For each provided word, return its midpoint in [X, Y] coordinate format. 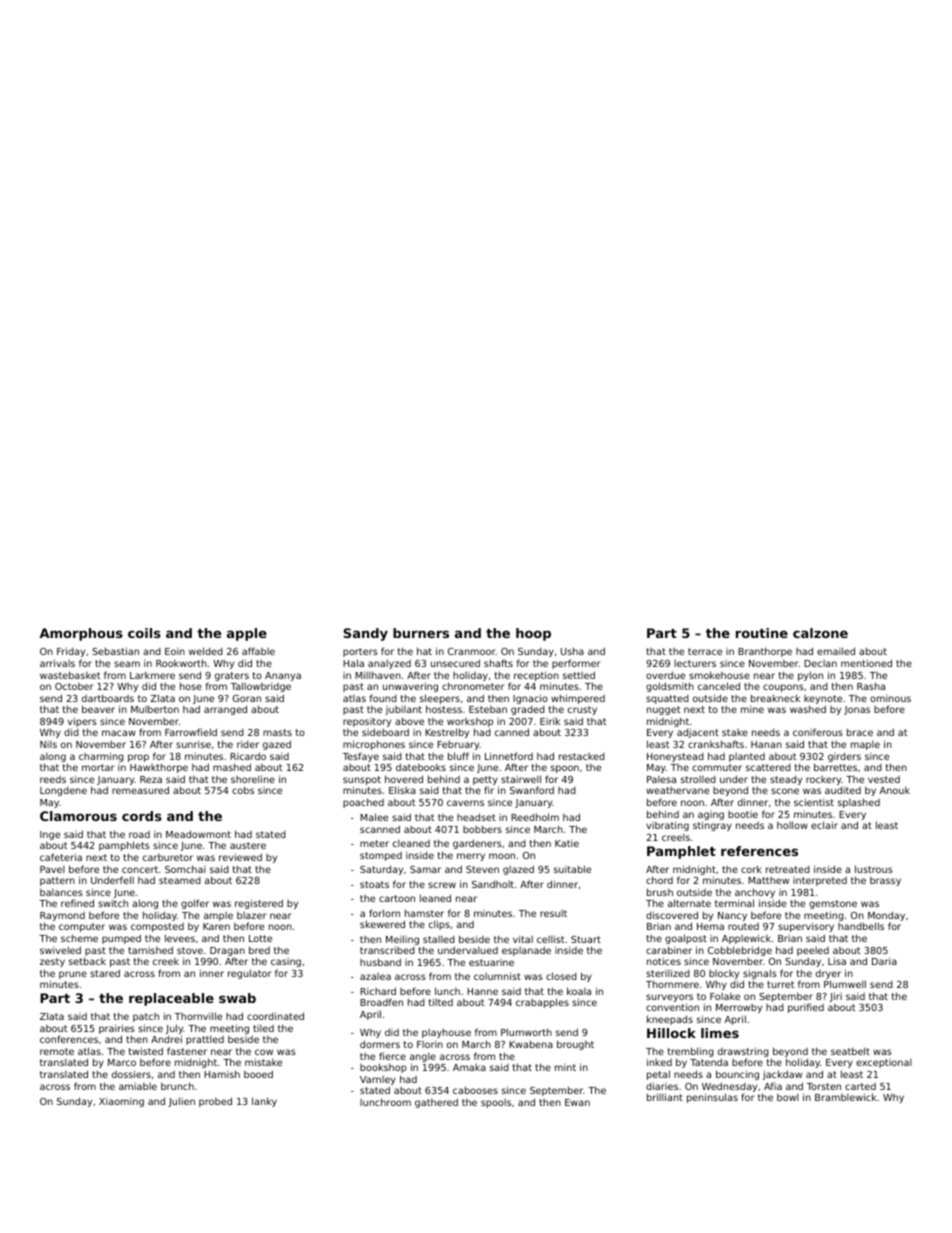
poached [363, 803]
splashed [859, 803]
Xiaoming [121, 1102]
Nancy [732, 916]
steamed [180, 880]
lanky [264, 1102]
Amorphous [81, 634]
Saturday [381, 870]
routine [762, 633]
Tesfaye [361, 757]
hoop [533, 634]
